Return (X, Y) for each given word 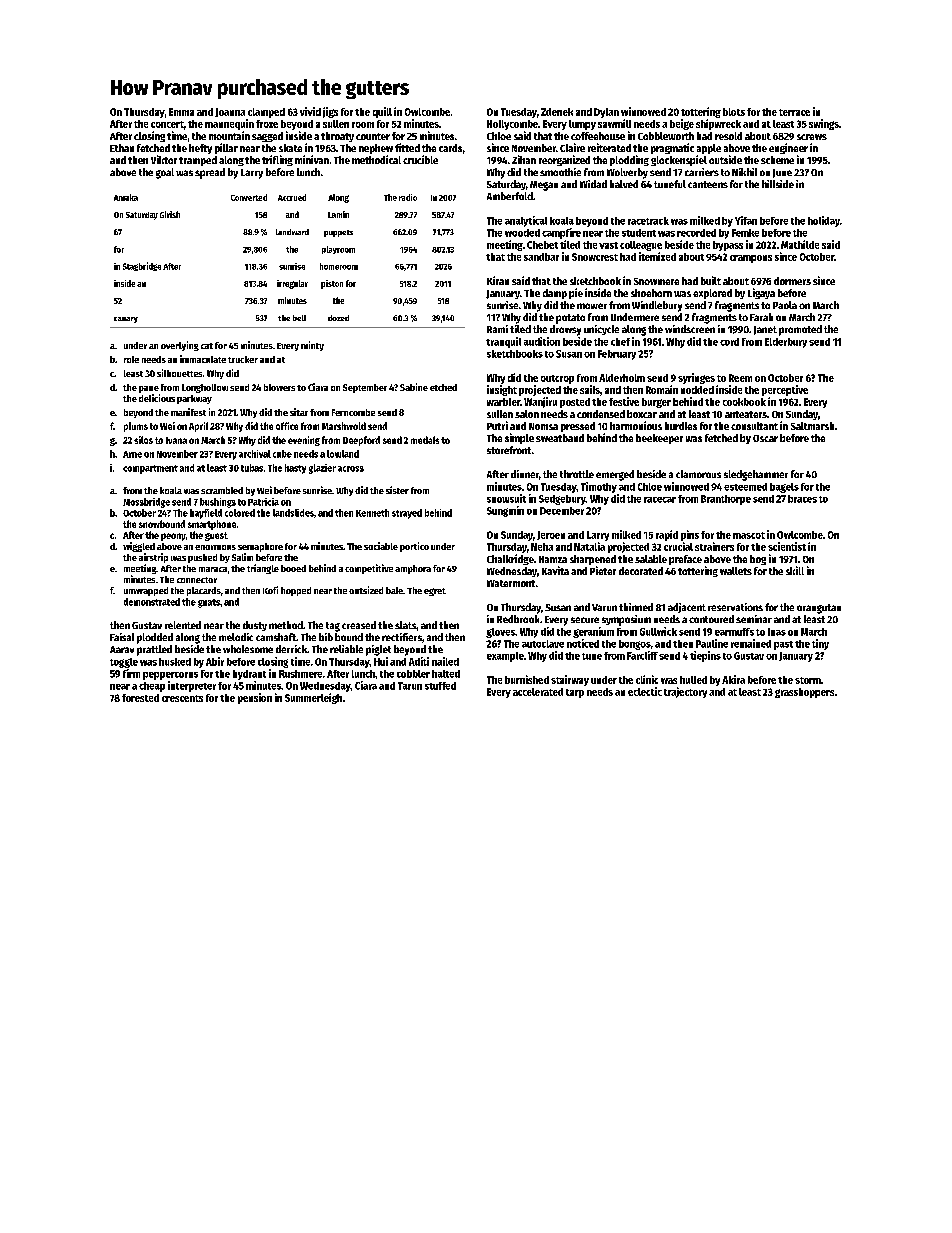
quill (382, 112)
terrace (794, 112)
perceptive (785, 390)
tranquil (503, 342)
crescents (182, 698)
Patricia (263, 502)
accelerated (538, 692)
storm (808, 680)
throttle (577, 474)
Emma (181, 112)
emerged (615, 475)
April (198, 427)
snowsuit (506, 498)
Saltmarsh (812, 426)
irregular (292, 284)
